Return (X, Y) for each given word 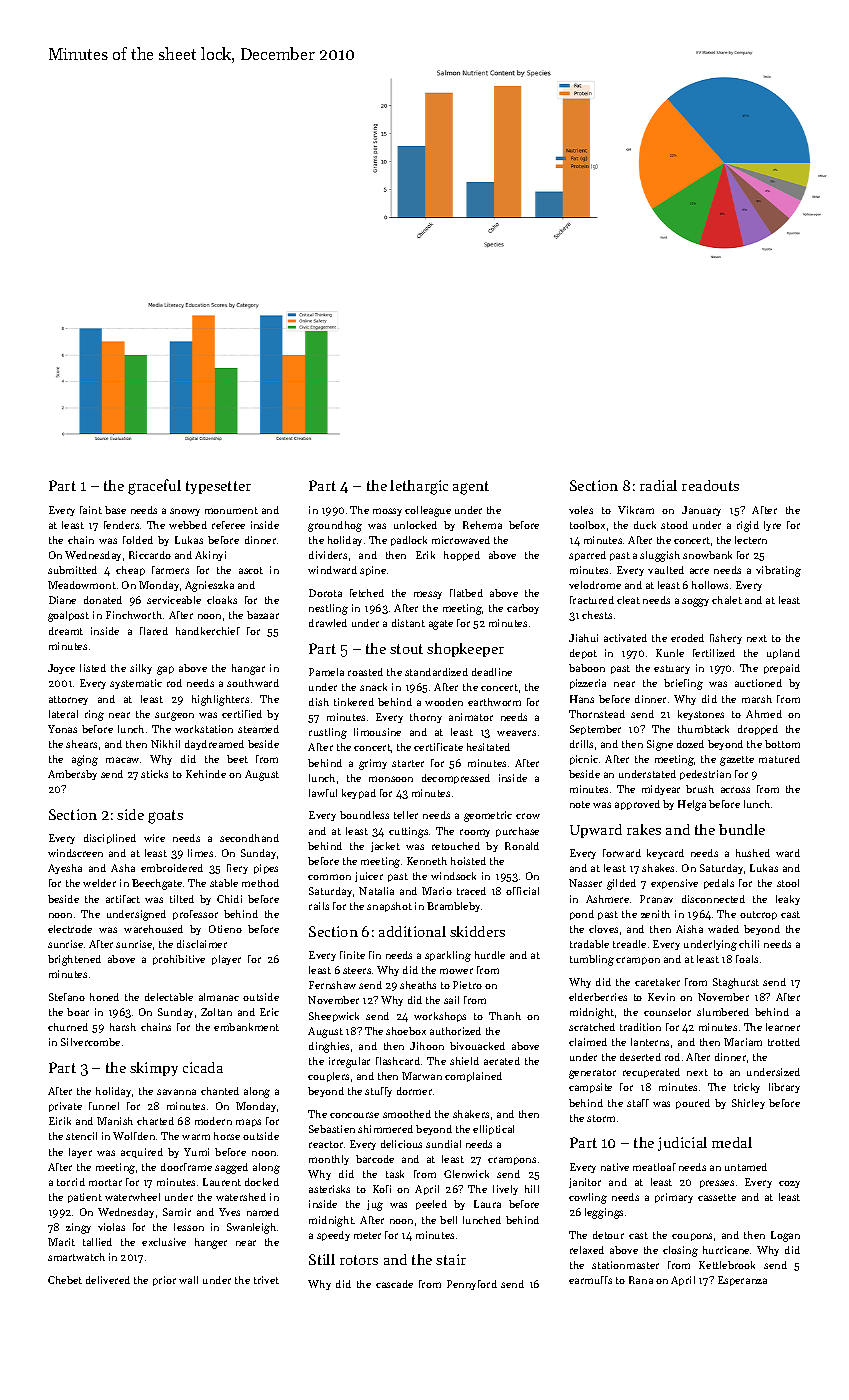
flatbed (466, 593)
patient (85, 1198)
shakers (471, 1114)
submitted (72, 570)
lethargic (419, 487)
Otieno (225, 929)
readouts (710, 485)
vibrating (778, 571)
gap (165, 670)
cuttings (408, 832)
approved (637, 805)
